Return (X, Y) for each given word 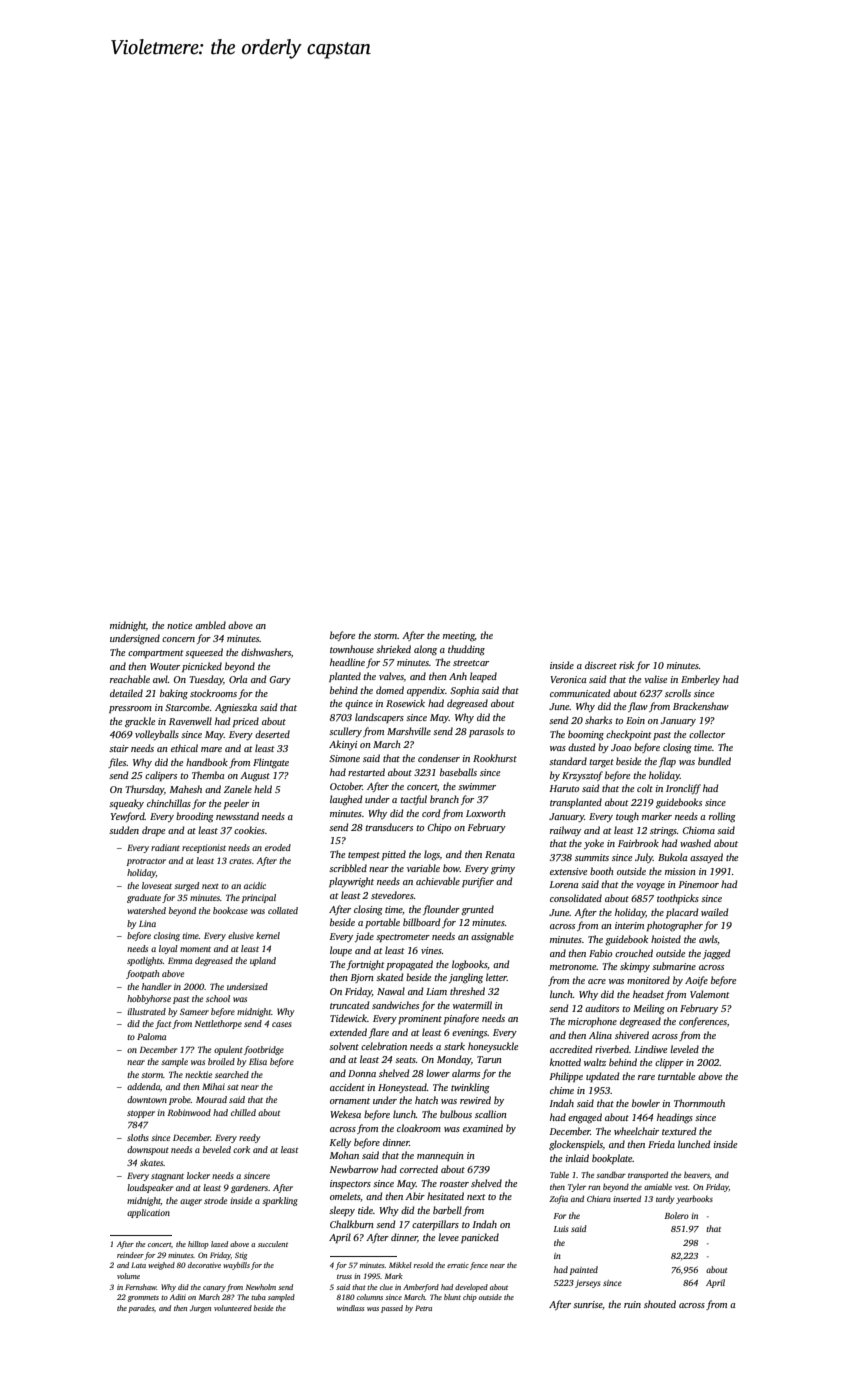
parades (141, 1309)
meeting (459, 636)
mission (680, 871)
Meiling (649, 1009)
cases (282, 1024)
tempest (364, 856)
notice (179, 625)
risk (626, 665)
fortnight (366, 965)
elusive (241, 935)
